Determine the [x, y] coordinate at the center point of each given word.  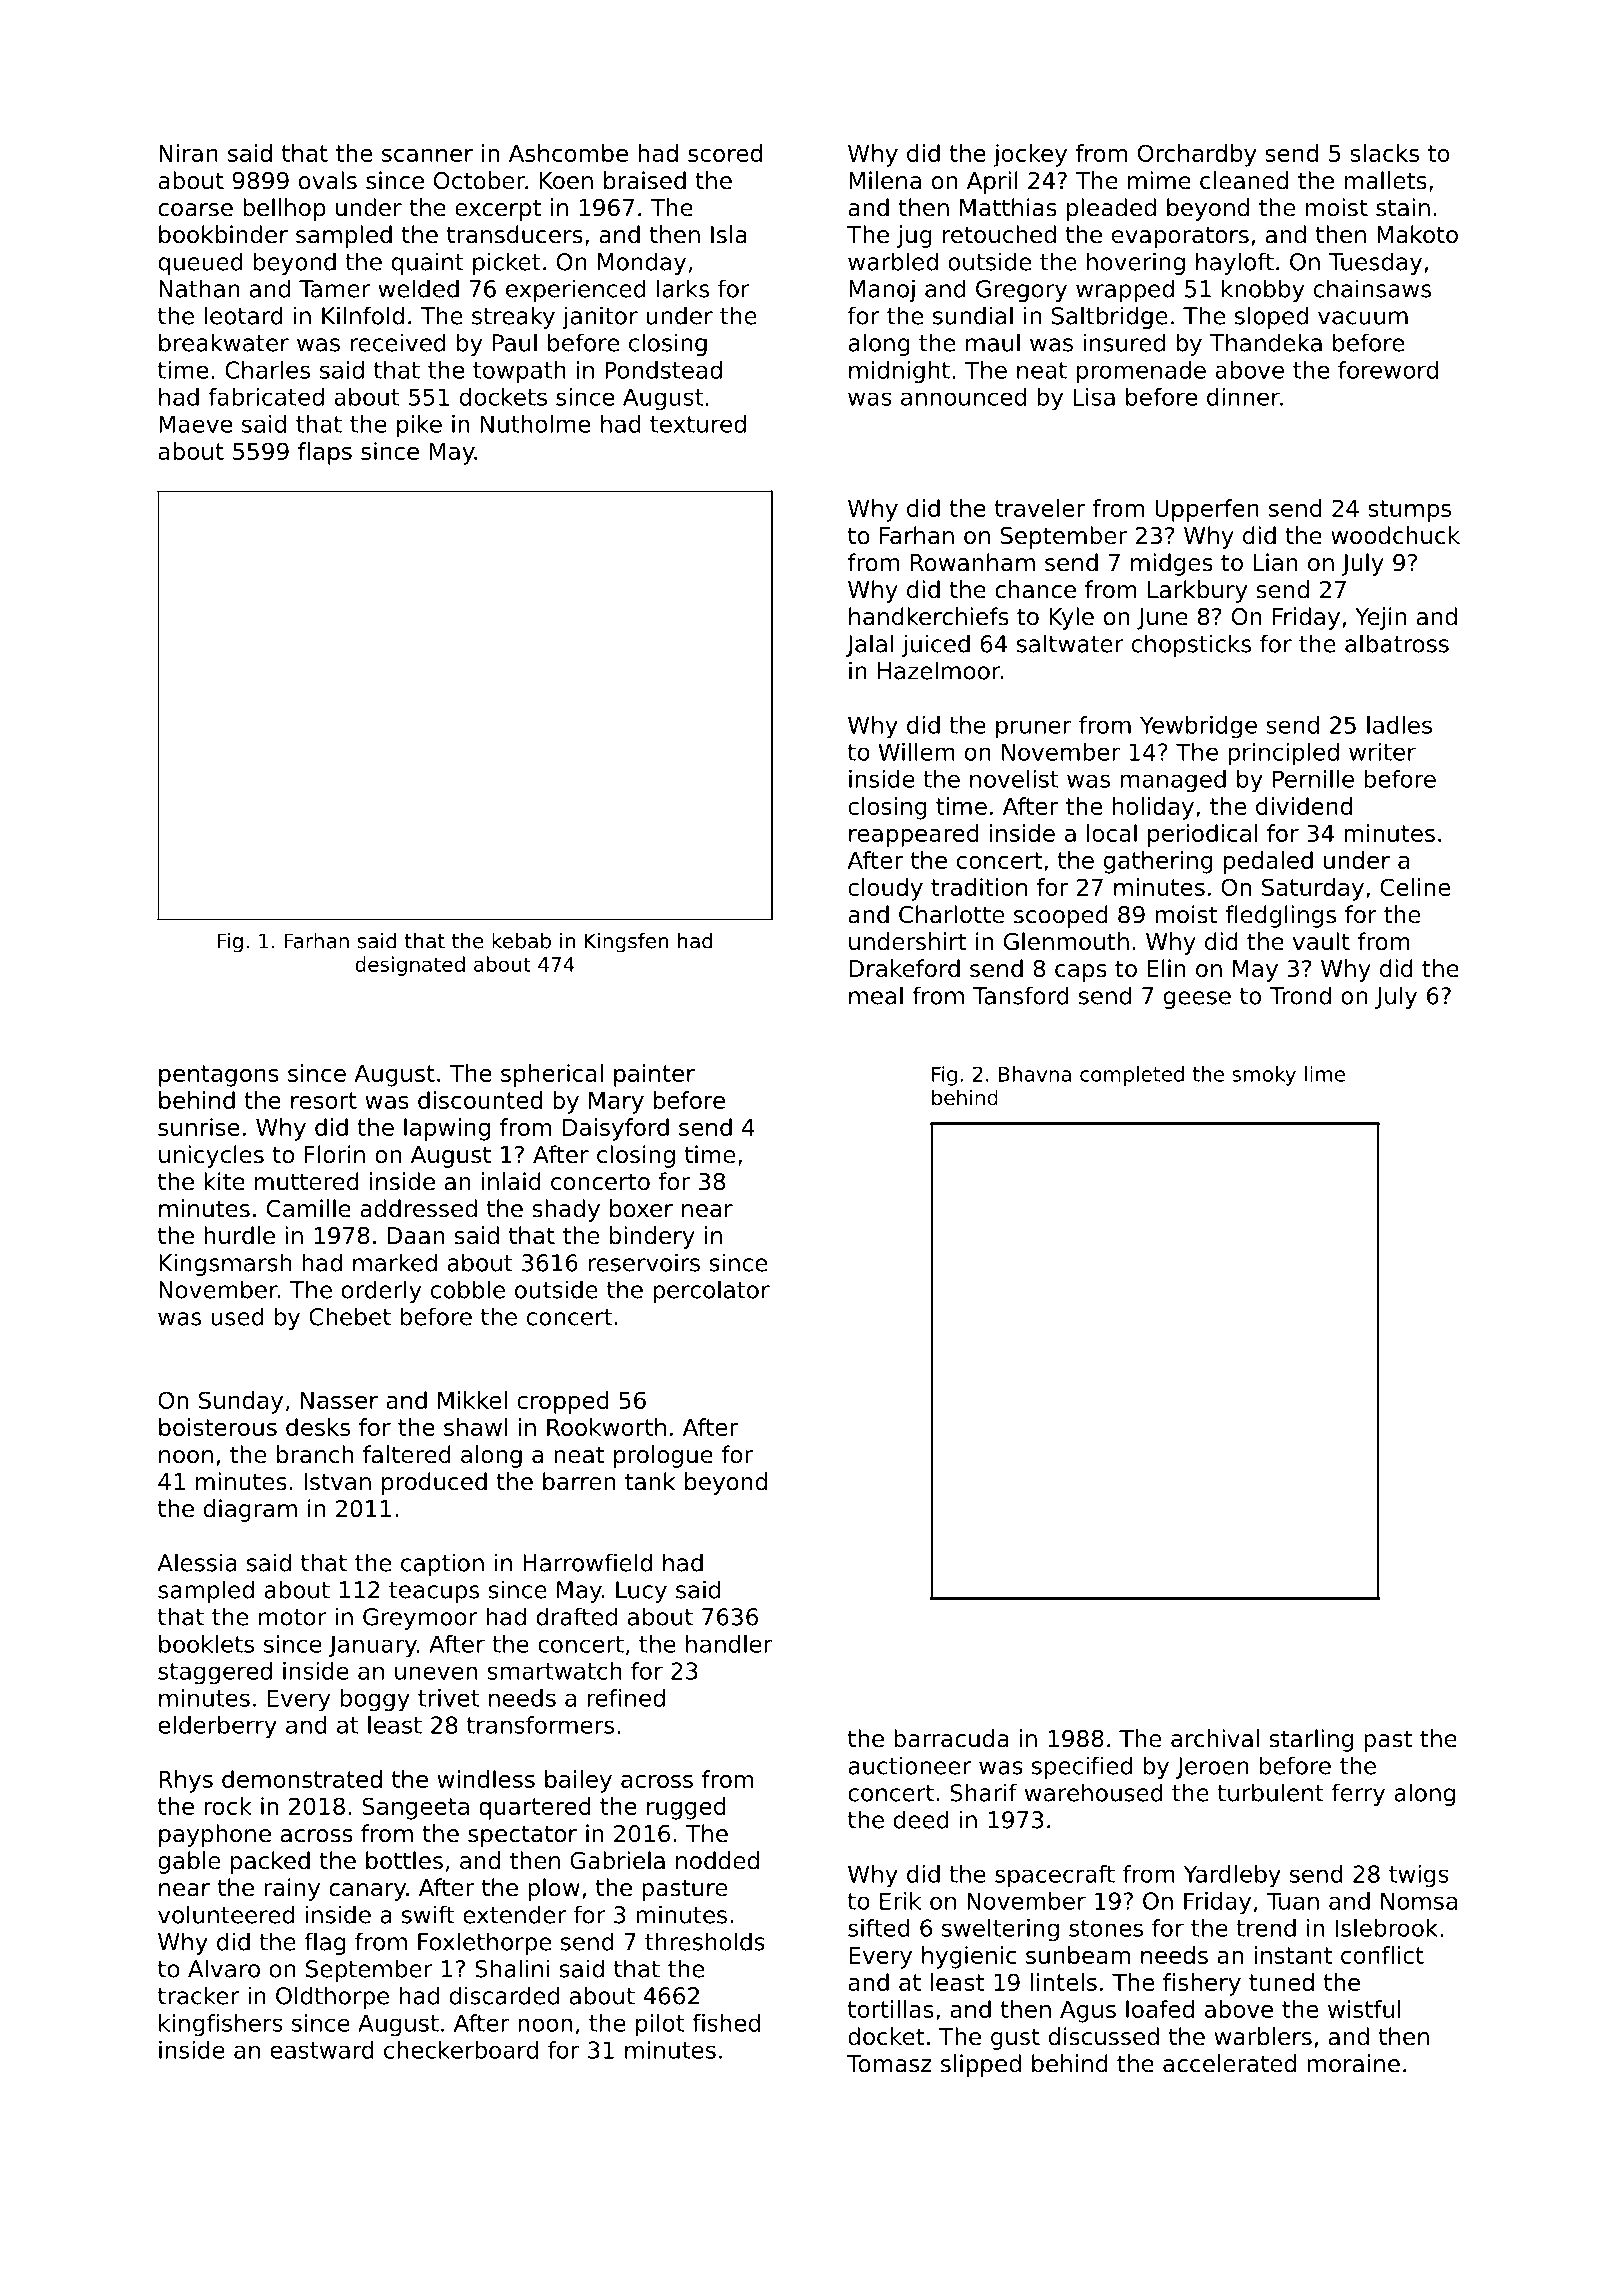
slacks [1384, 153]
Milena [885, 180]
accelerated [1229, 2063]
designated [410, 966]
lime [1325, 1074]
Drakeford [904, 968]
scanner [427, 155]
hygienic [969, 1957]
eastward [322, 2050]
